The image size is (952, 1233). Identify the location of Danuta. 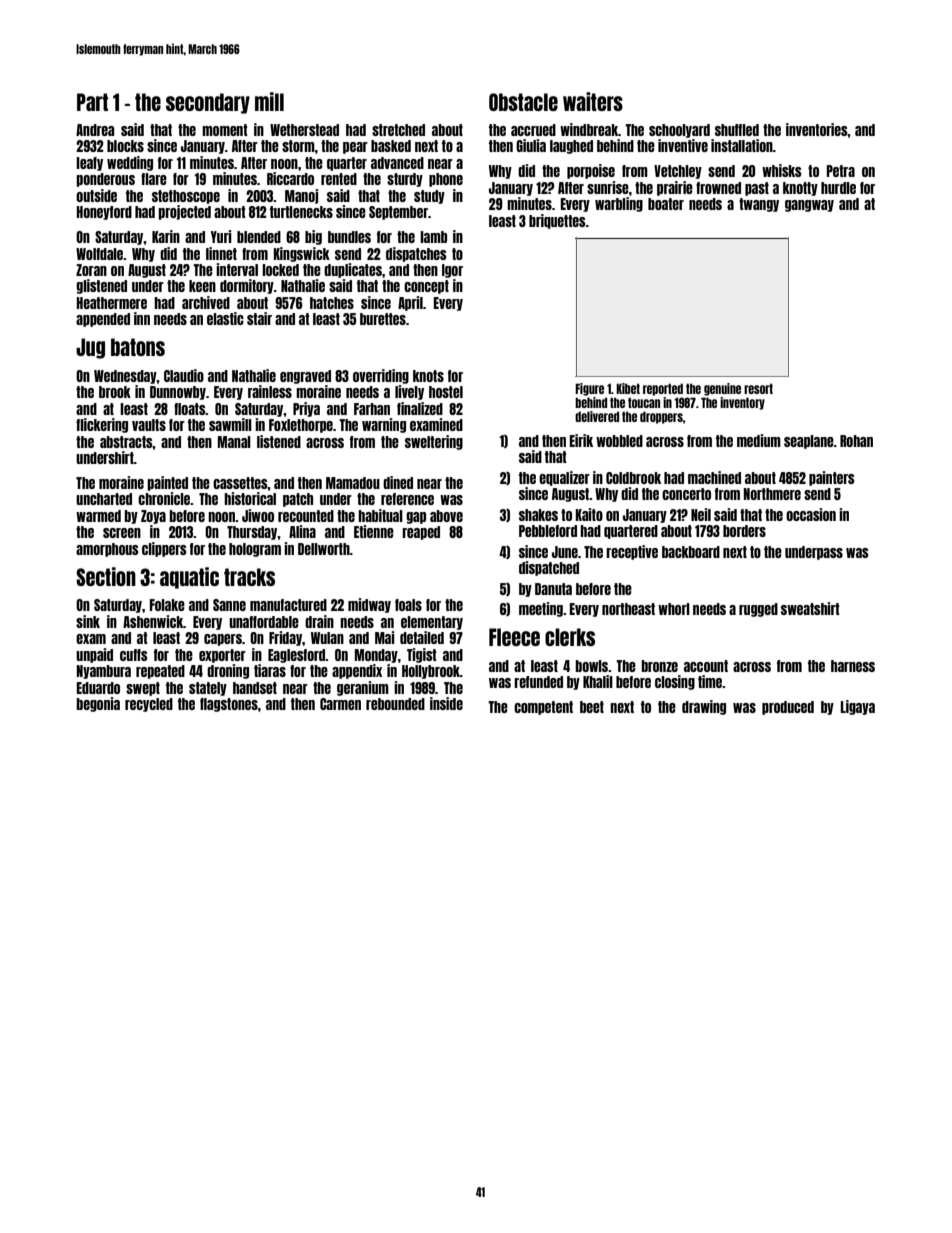
(553, 589).
